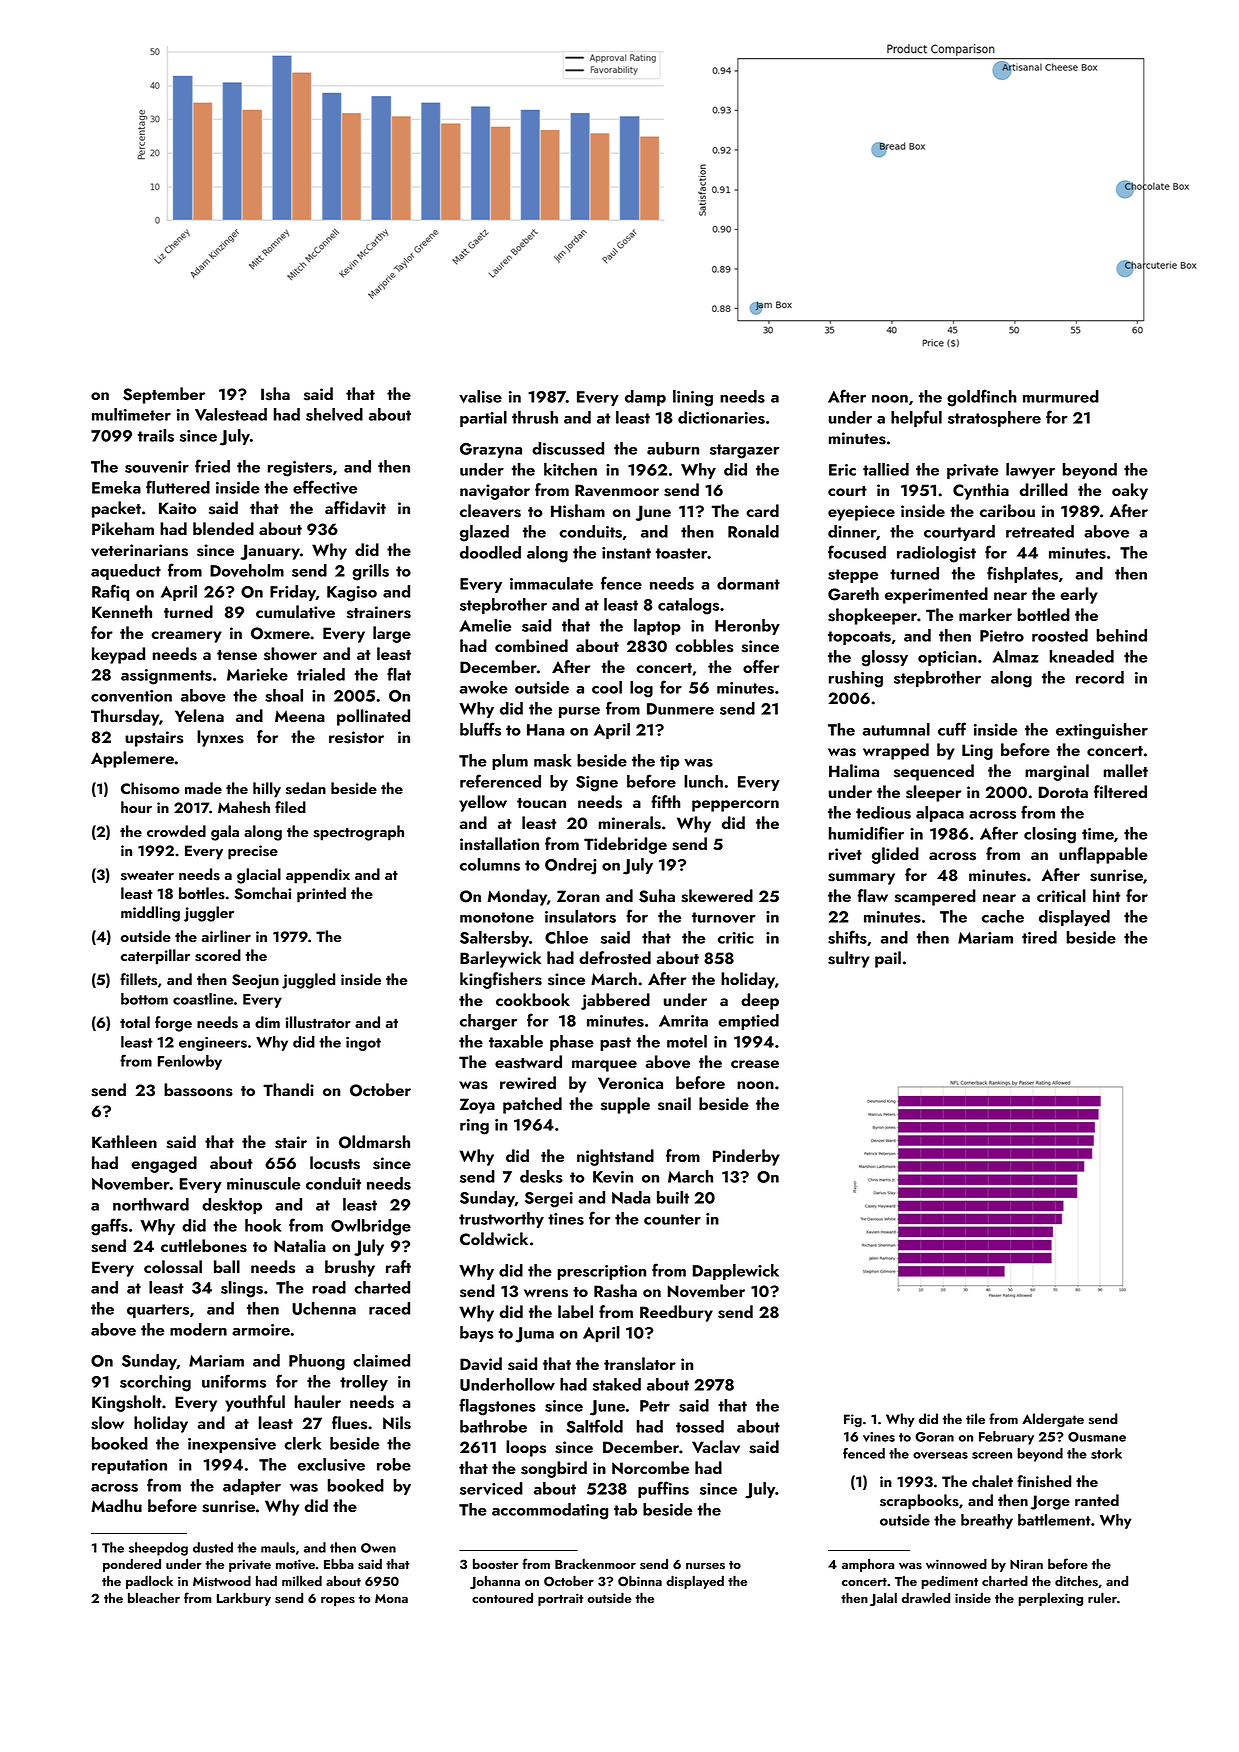 Image resolution: width=1239 pixels, height=1752 pixels. What do you see at coordinates (477, 1106) in the page?
I see `Zoya` at bounding box center [477, 1106].
